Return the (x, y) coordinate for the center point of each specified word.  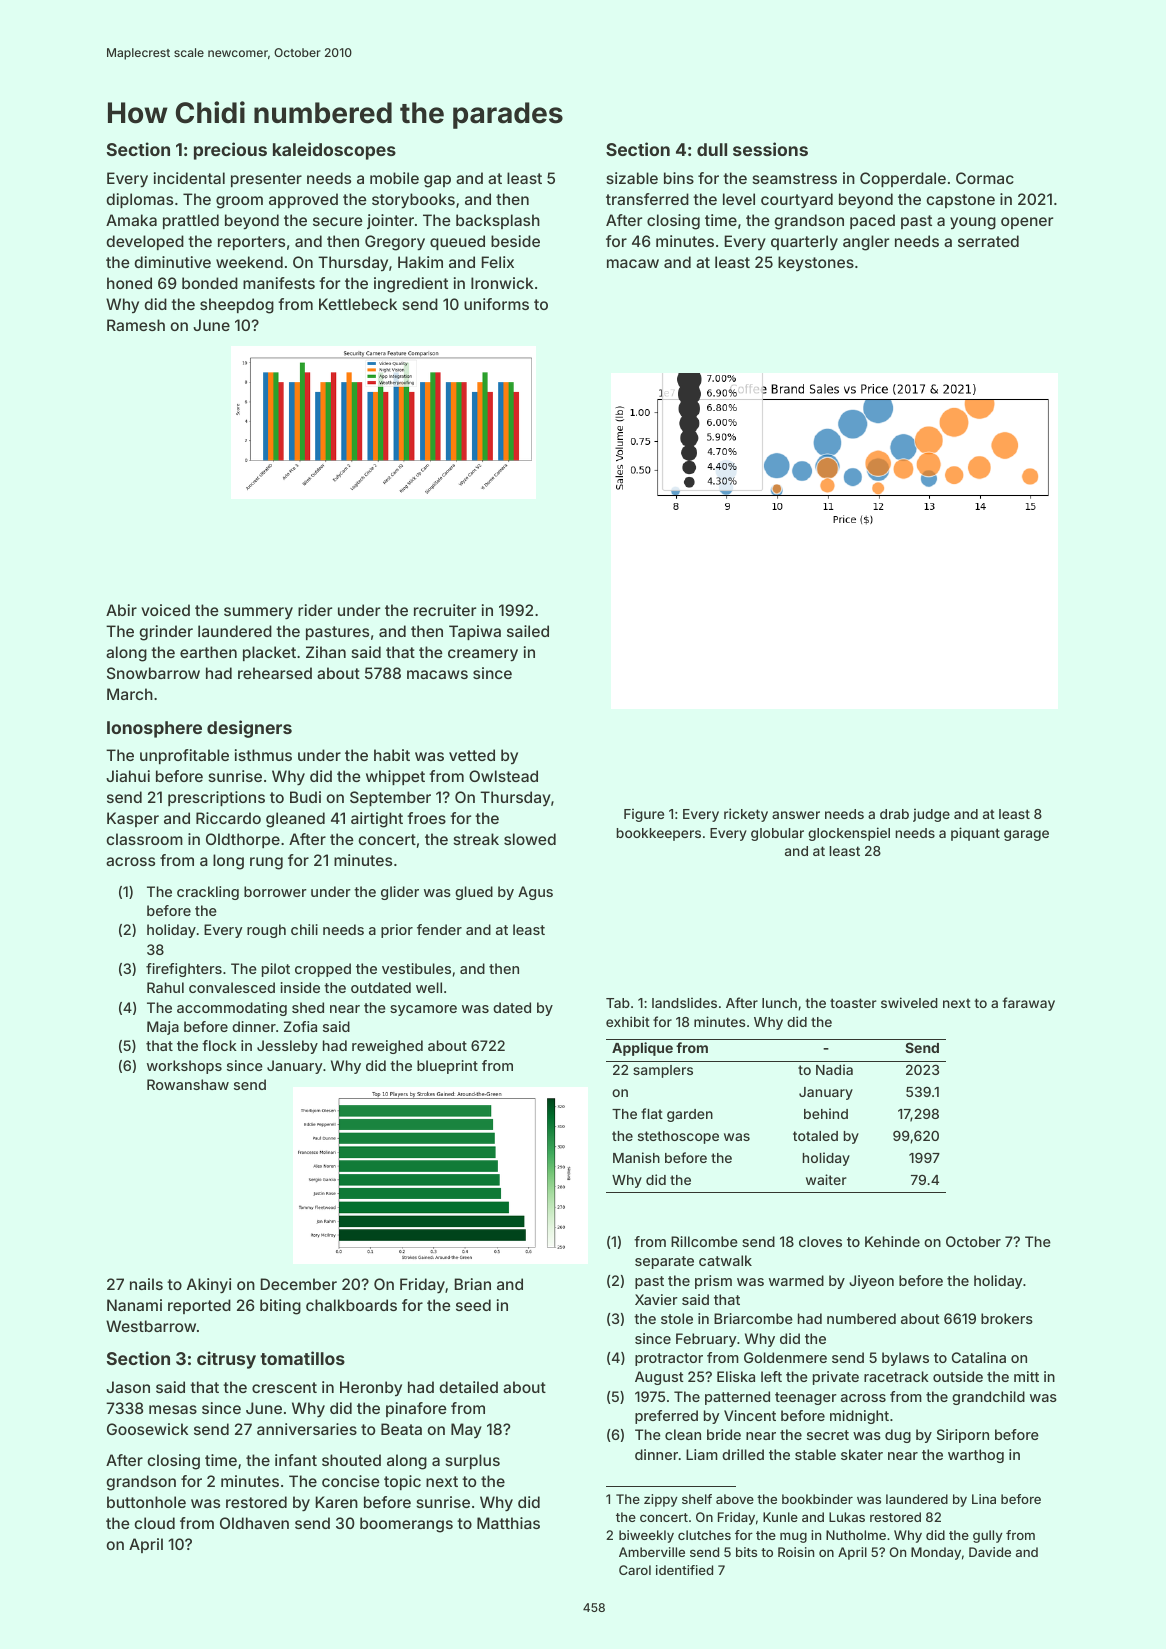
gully (988, 1536)
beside (515, 241)
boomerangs (406, 1525)
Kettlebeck (358, 304)
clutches (704, 1535)
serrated (988, 241)
